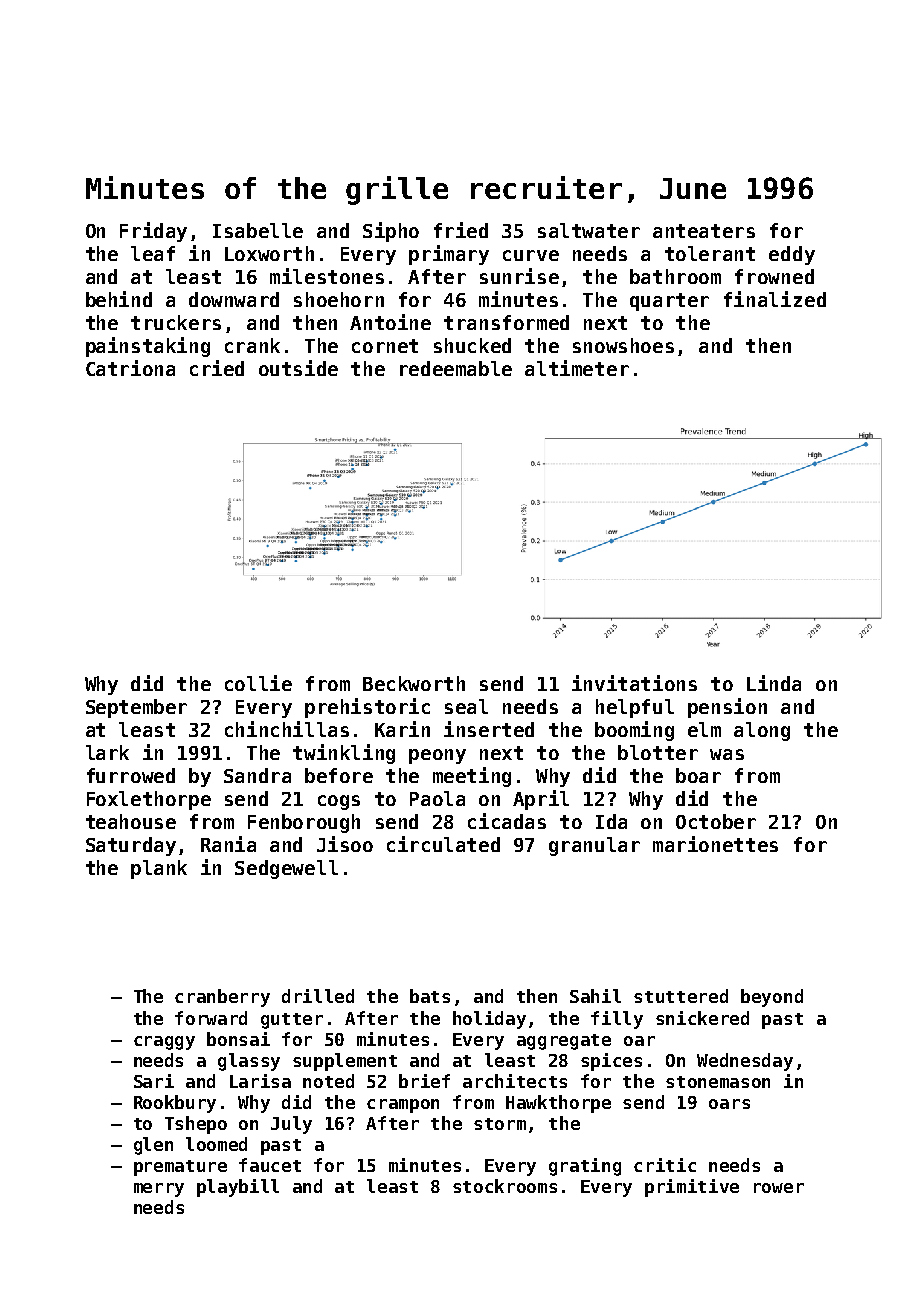 This page has width=924, height=1311. I want to click on eddy, so click(792, 255).
